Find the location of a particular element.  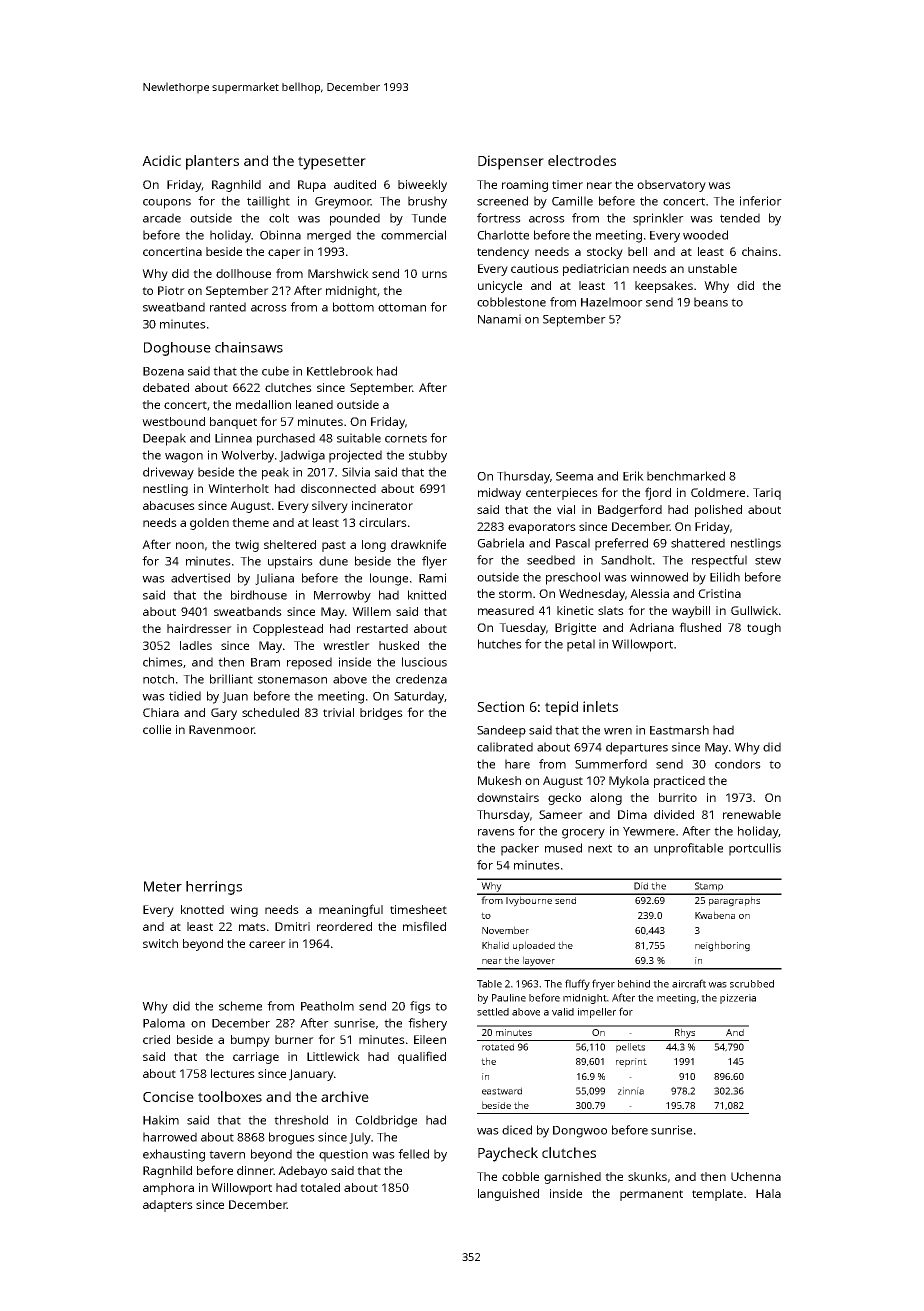

debated is located at coordinates (166, 387).
